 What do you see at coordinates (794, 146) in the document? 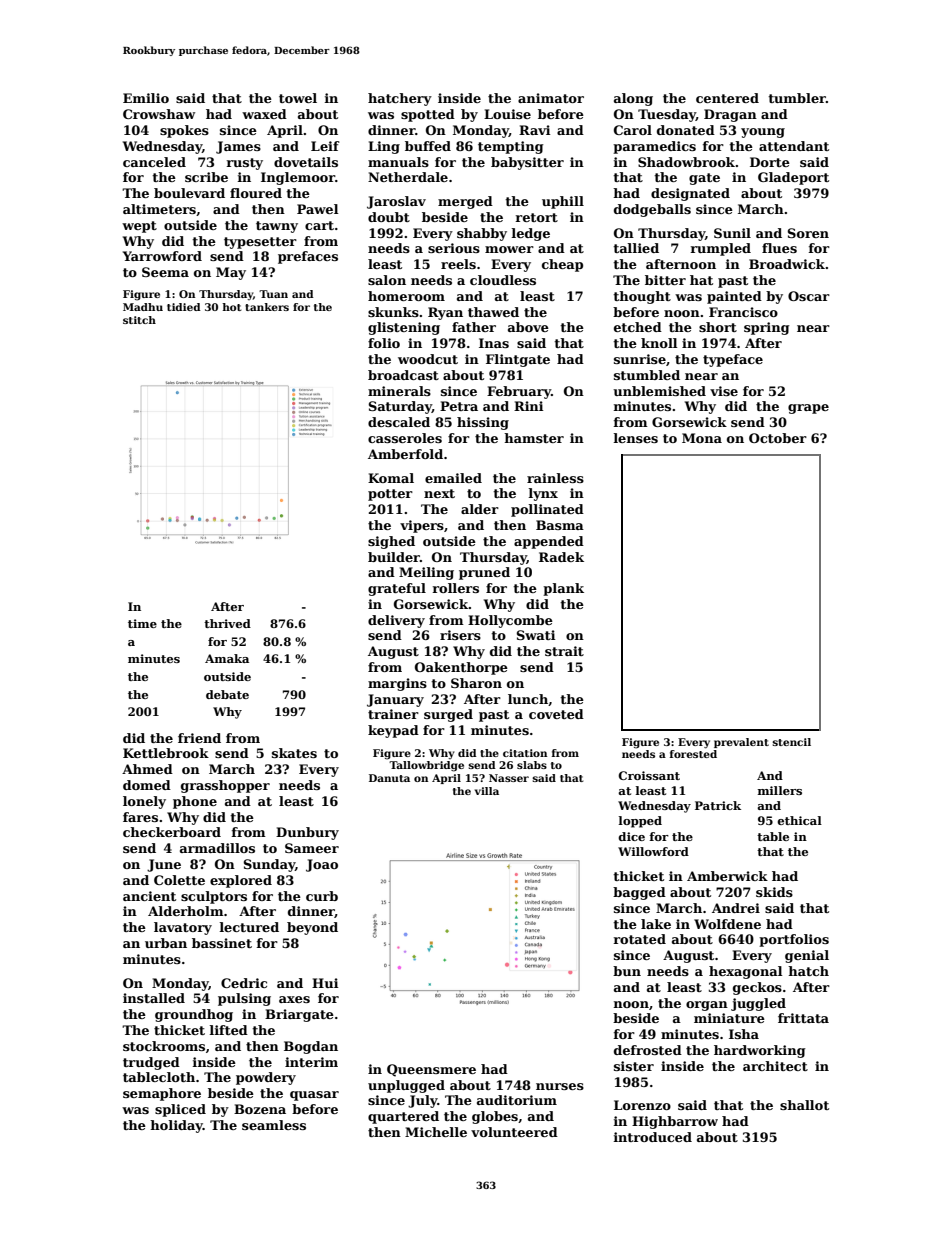
I see `attendant` at bounding box center [794, 146].
